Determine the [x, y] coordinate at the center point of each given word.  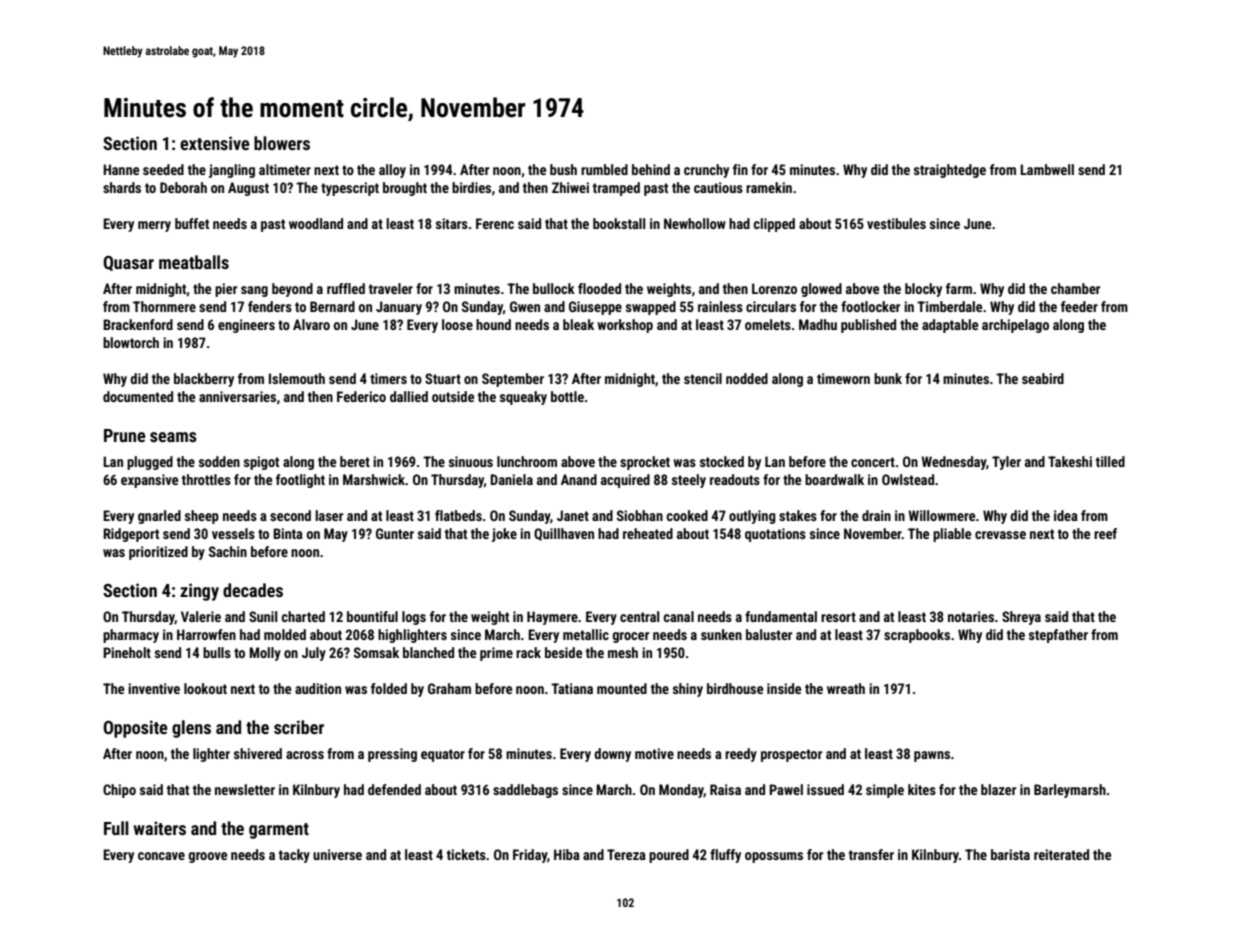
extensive [215, 143]
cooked [687, 515]
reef [1105, 533]
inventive [154, 688]
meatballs [194, 262]
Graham [449, 688]
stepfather [1058, 636]
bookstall [619, 223]
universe [337, 854]
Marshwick [374, 479]
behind [651, 169]
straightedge [950, 171]
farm [959, 288]
